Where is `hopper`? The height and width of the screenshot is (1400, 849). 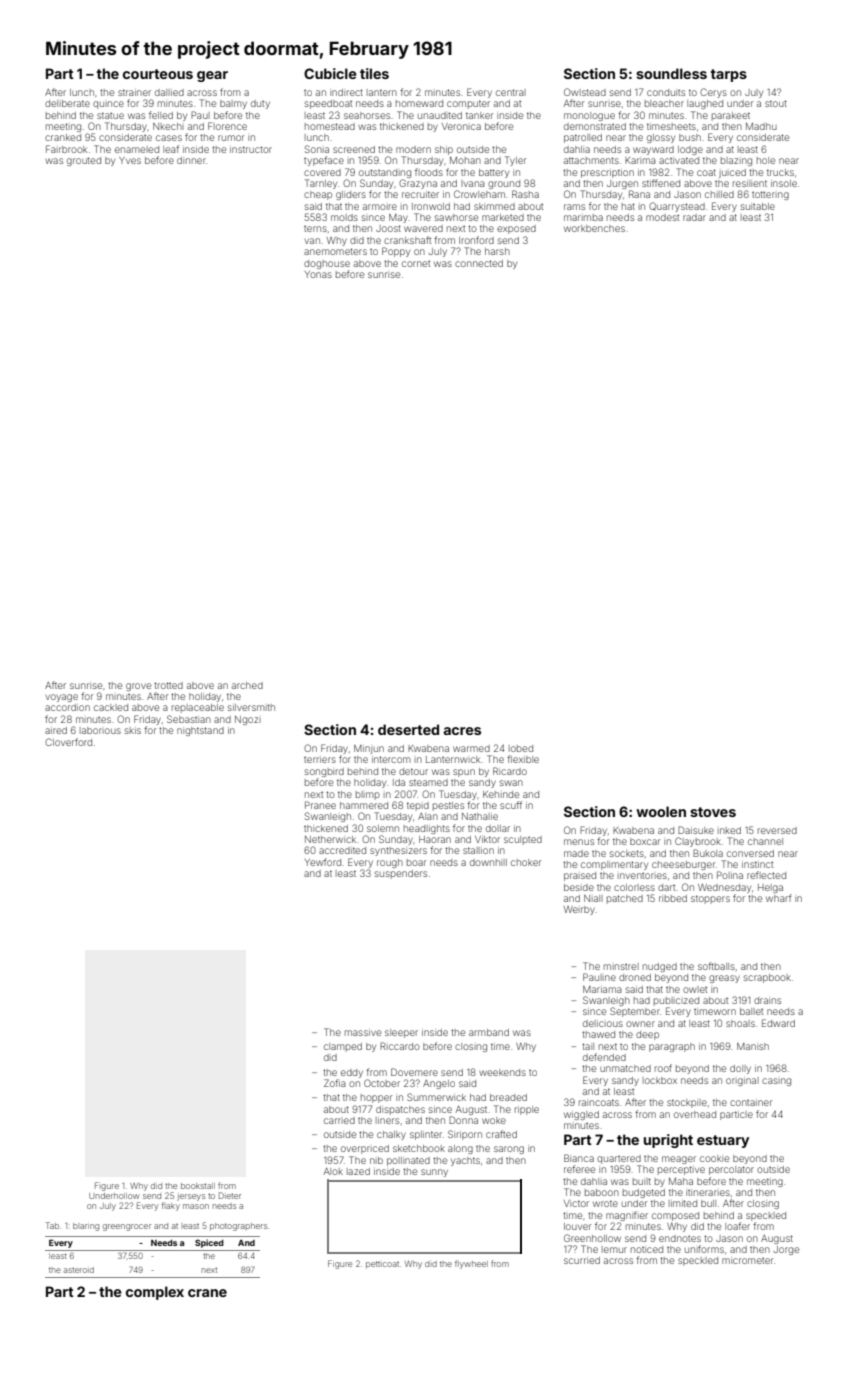 hopper is located at coordinates (376, 1098).
